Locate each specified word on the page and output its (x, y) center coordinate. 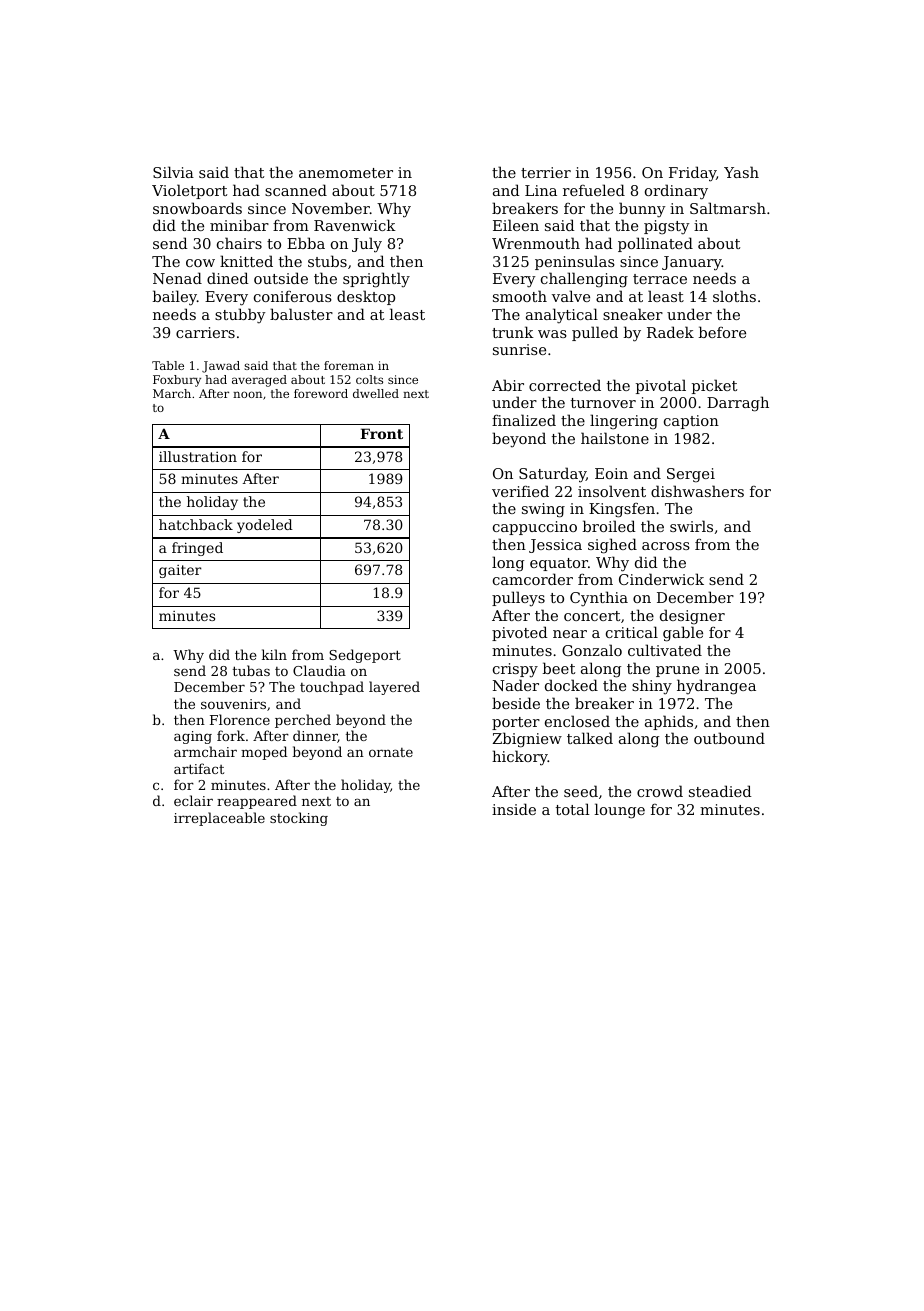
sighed (612, 546)
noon (247, 394)
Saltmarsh (728, 208)
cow (200, 263)
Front (381, 433)
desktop (366, 297)
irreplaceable (219, 819)
